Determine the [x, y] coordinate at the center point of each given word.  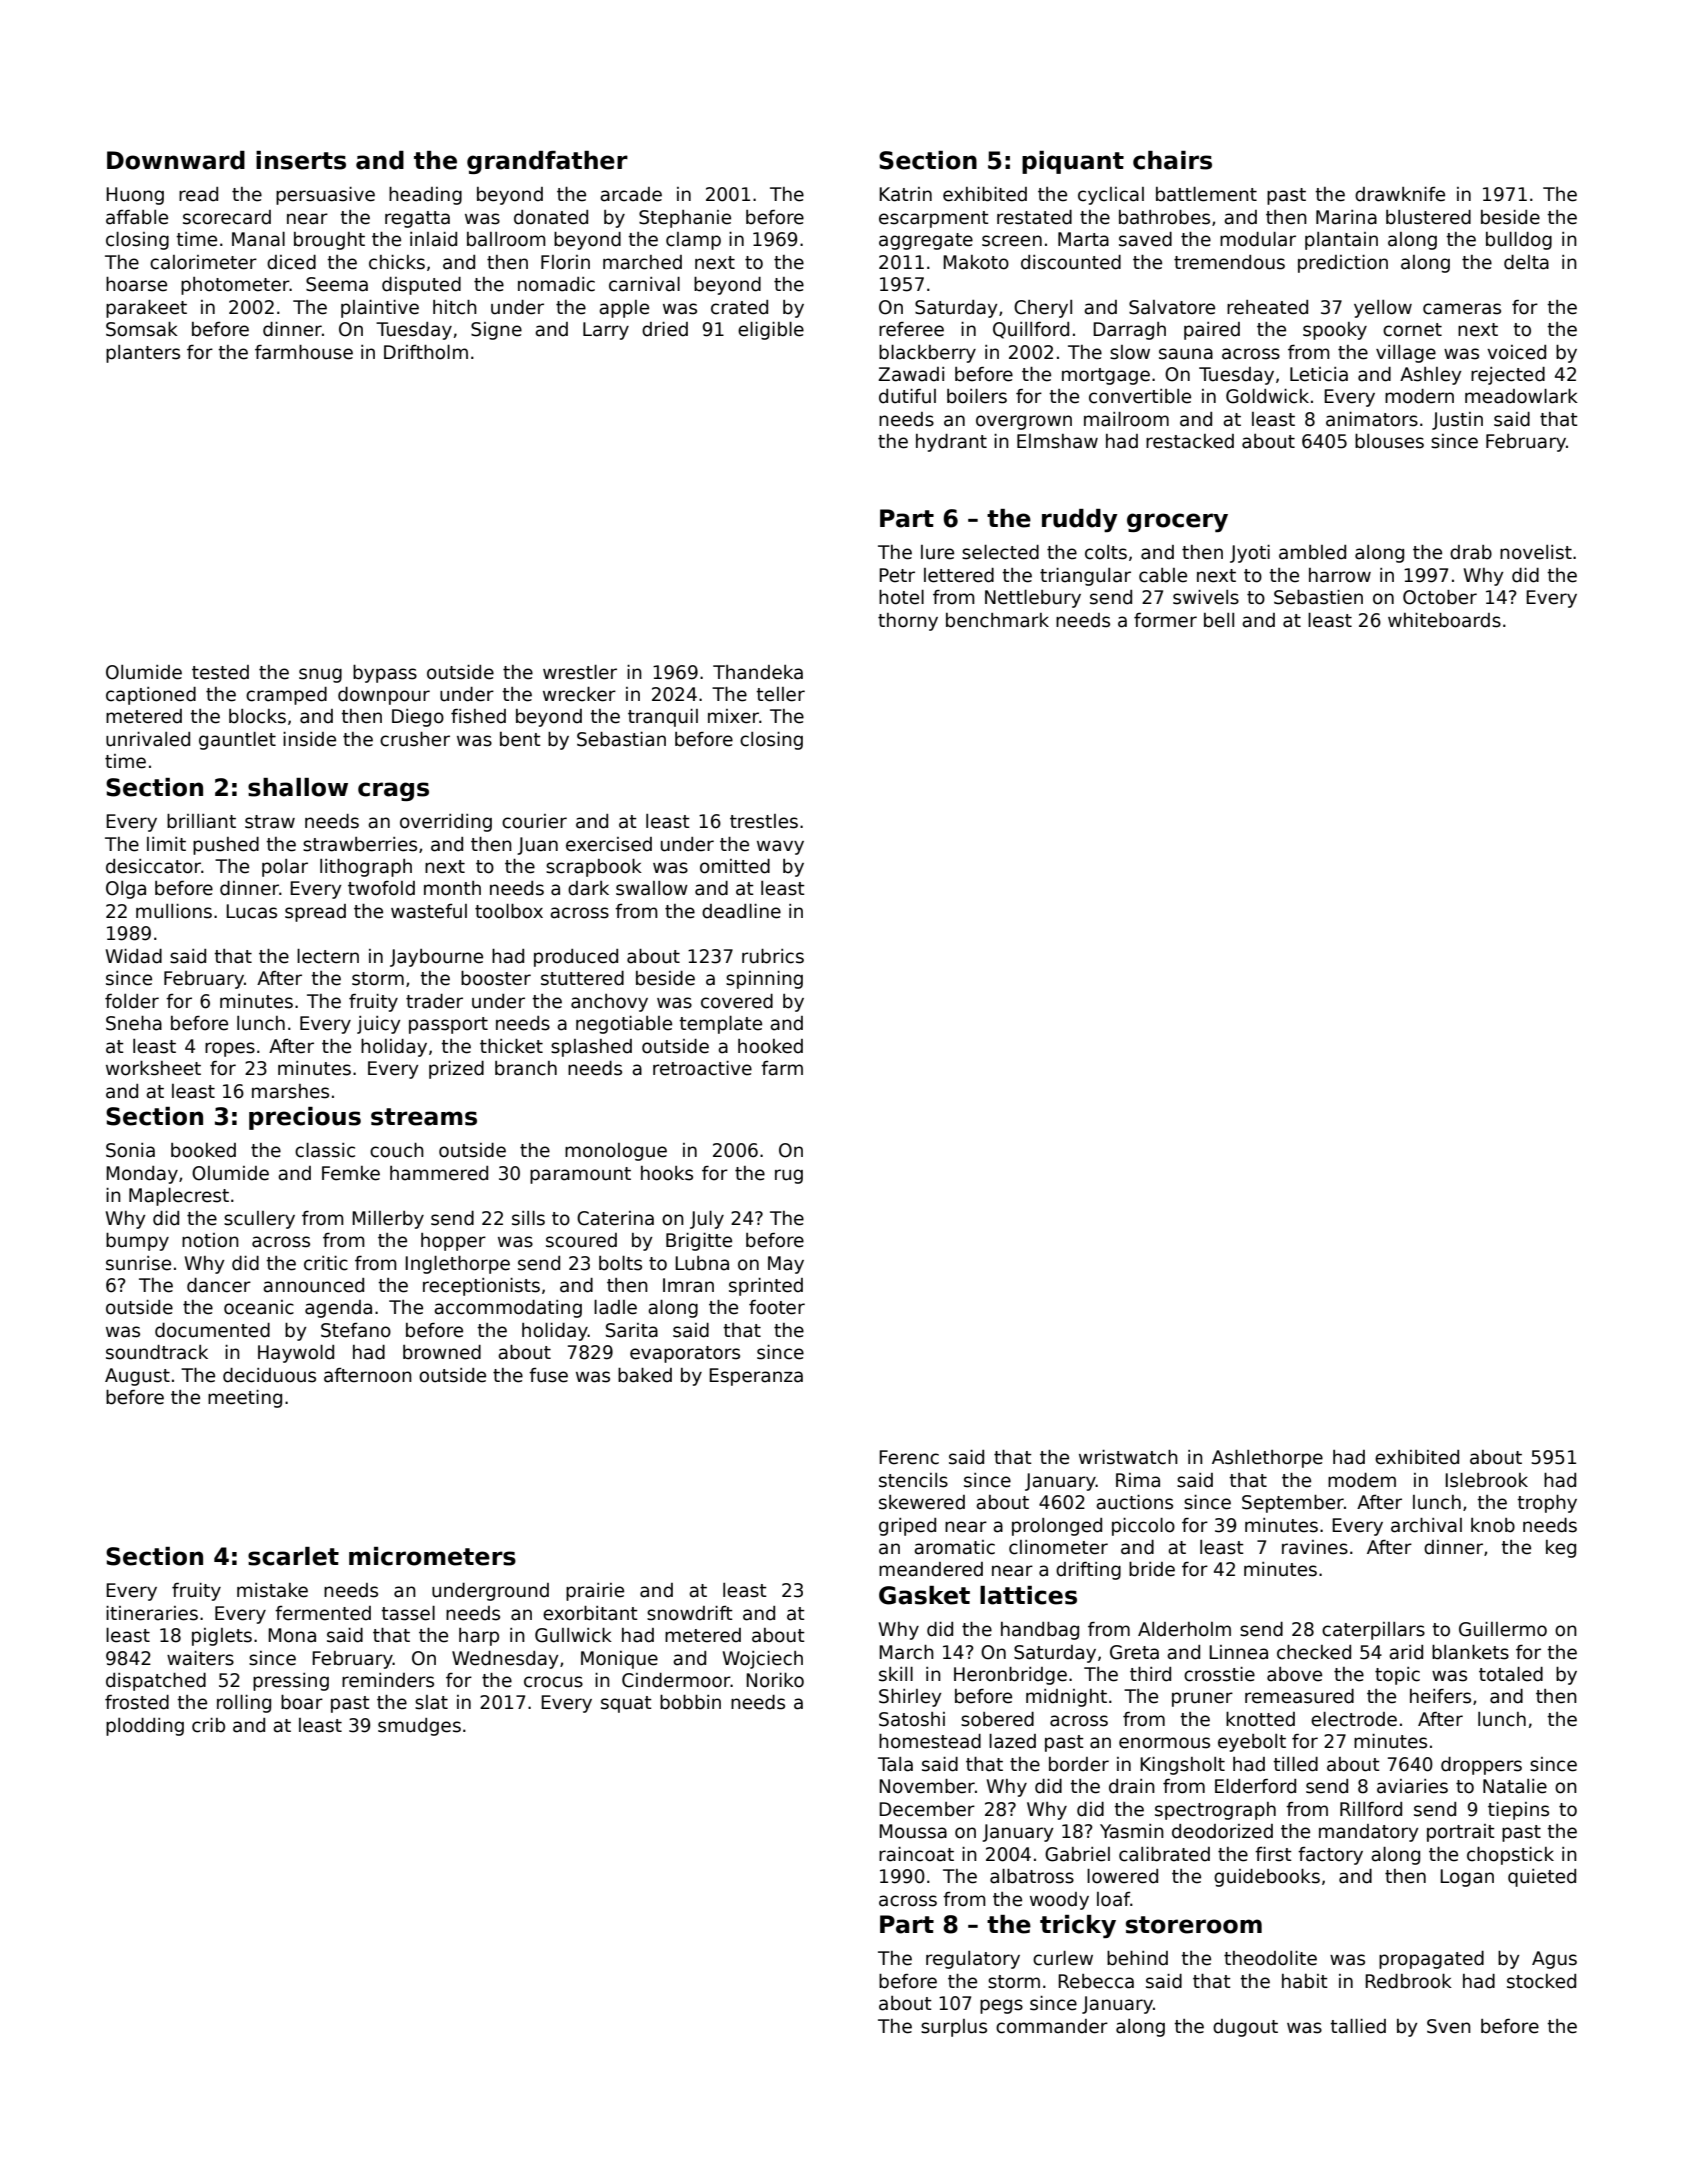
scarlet [293, 1556]
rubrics [773, 956]
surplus [954, 2028]
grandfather [547, 162]
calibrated [1164, 1854]
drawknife [1400, 194]
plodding [145, 1727]
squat [626, 1704]
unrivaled [148, 739]
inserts [301, 160]
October [1440, 597]
